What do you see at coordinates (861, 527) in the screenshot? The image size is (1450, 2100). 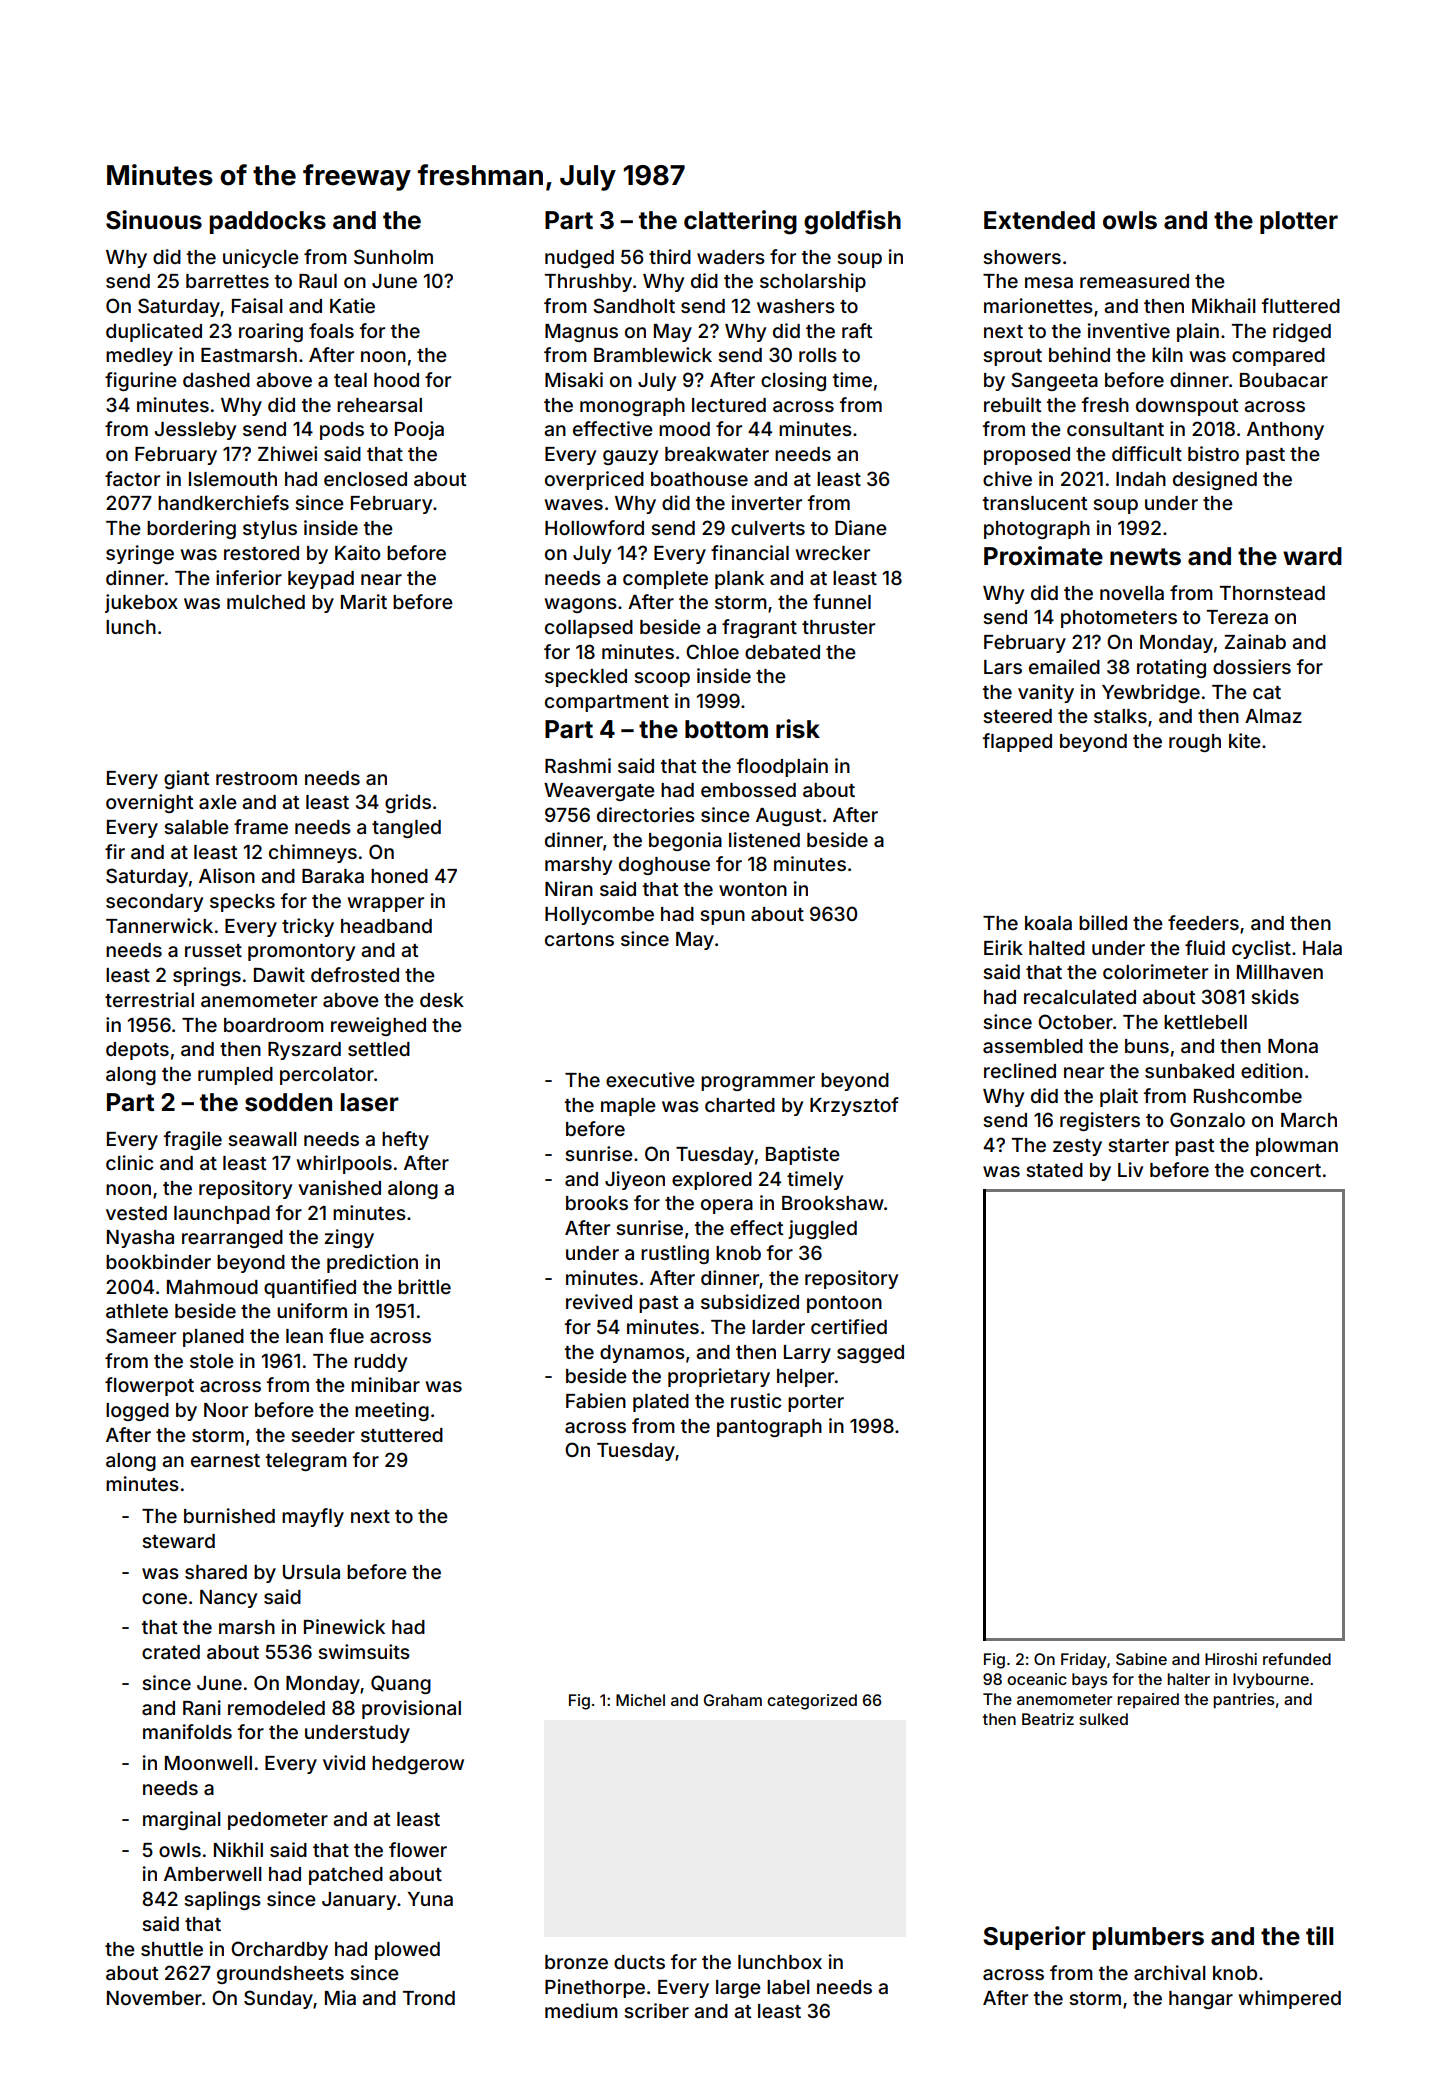 I see `Diane` at bounding box center [861, 527].
